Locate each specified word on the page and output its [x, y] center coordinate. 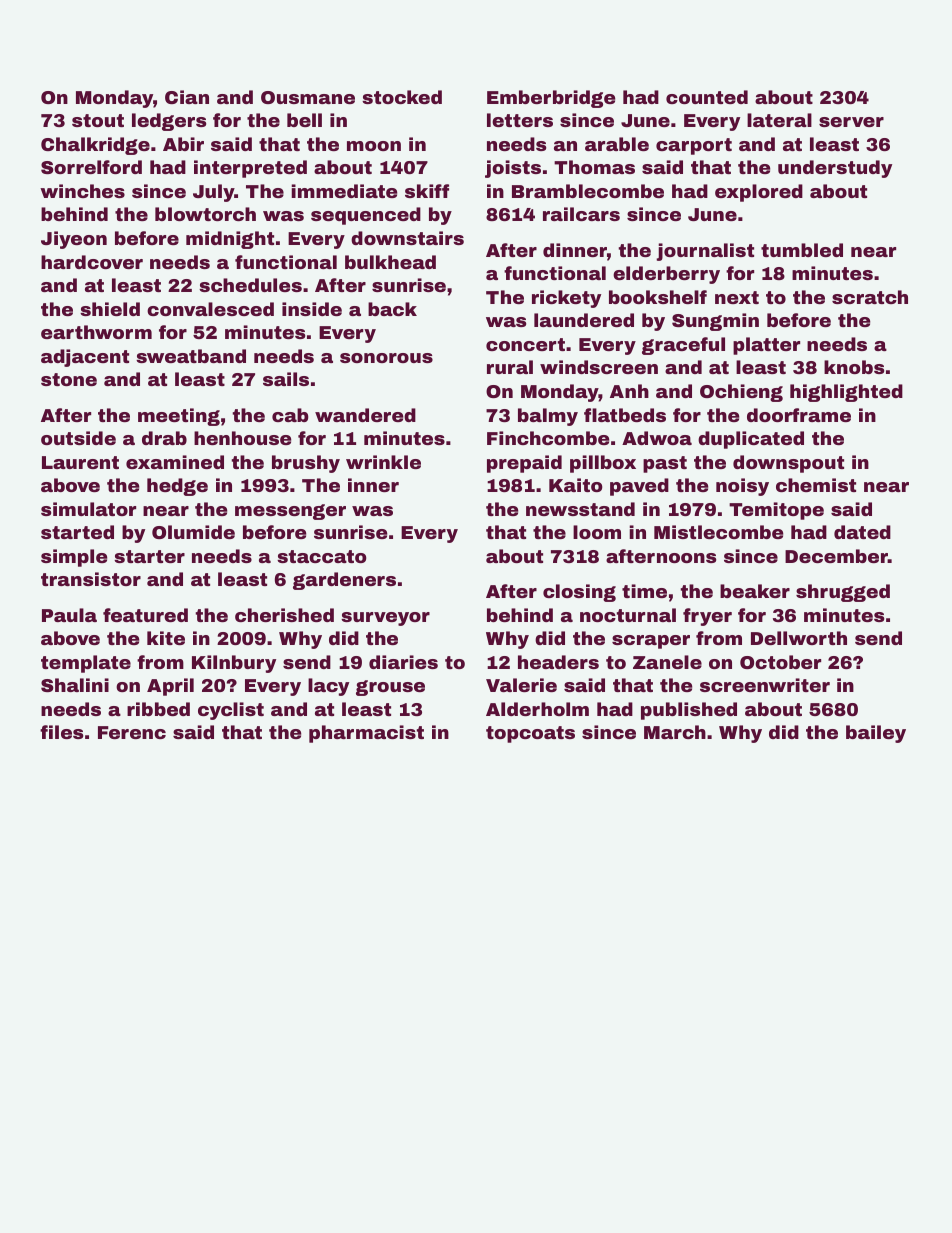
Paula [69, 615]
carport [694, 146]
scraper [651, 642]
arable [617, 144]
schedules [250, 285]
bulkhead [390, 262]
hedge [177, 487]
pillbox [603, 464]
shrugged [843, 593]
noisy [742, 487]
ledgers [169, 122]
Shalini [75, 685]
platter [766, 346]
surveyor [385, 619]
